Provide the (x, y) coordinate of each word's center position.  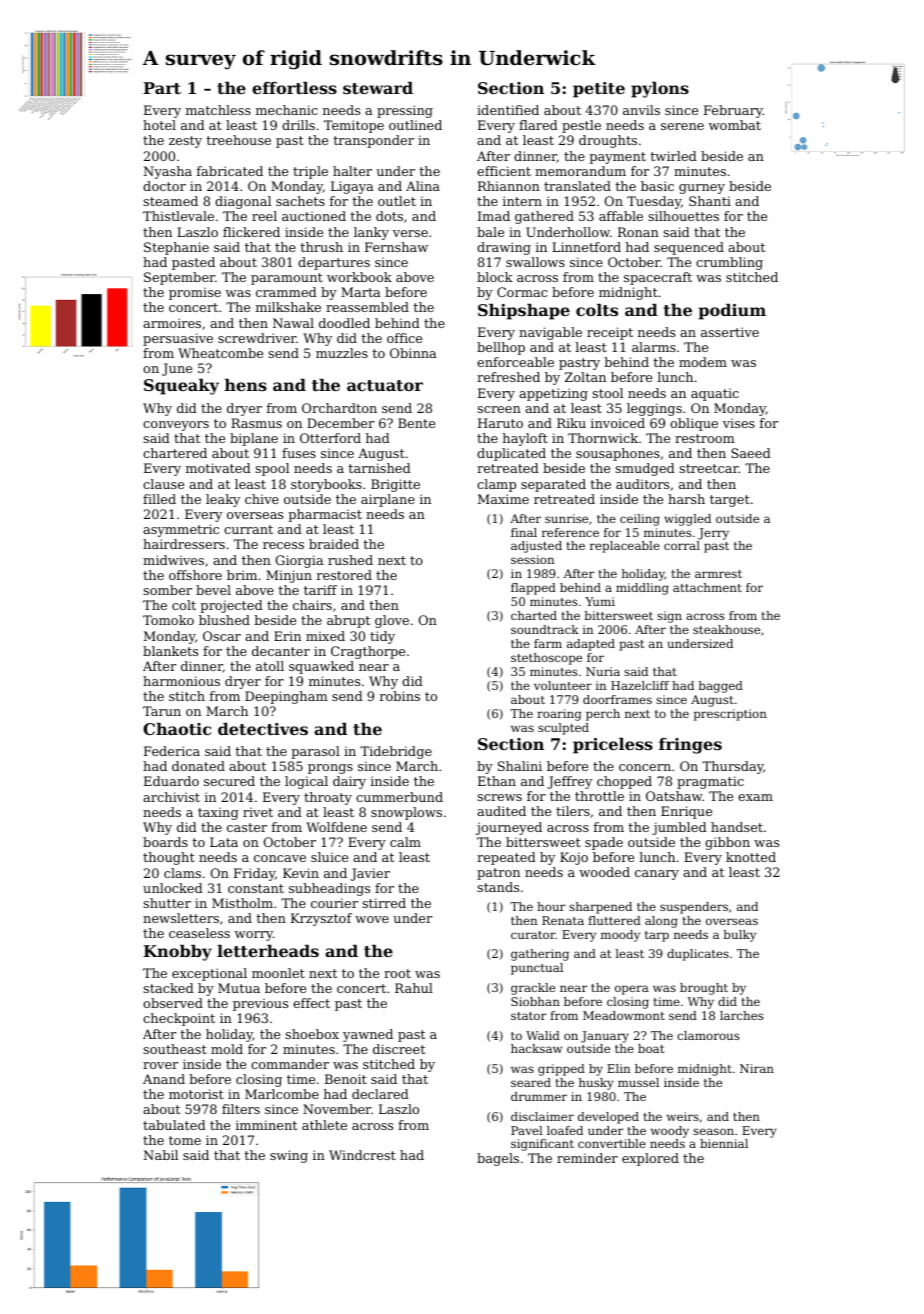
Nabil (161, 1155)
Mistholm (242, 903)
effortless (294, 88)
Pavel (527, 1130)
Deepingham (286, 697)
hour (551, 906)
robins (400, 696)
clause (163, 484)
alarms (654, 347)
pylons (660, 90)
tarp (657, 936)
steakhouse (726, 629)
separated (553, 485)
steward (378, 88)
